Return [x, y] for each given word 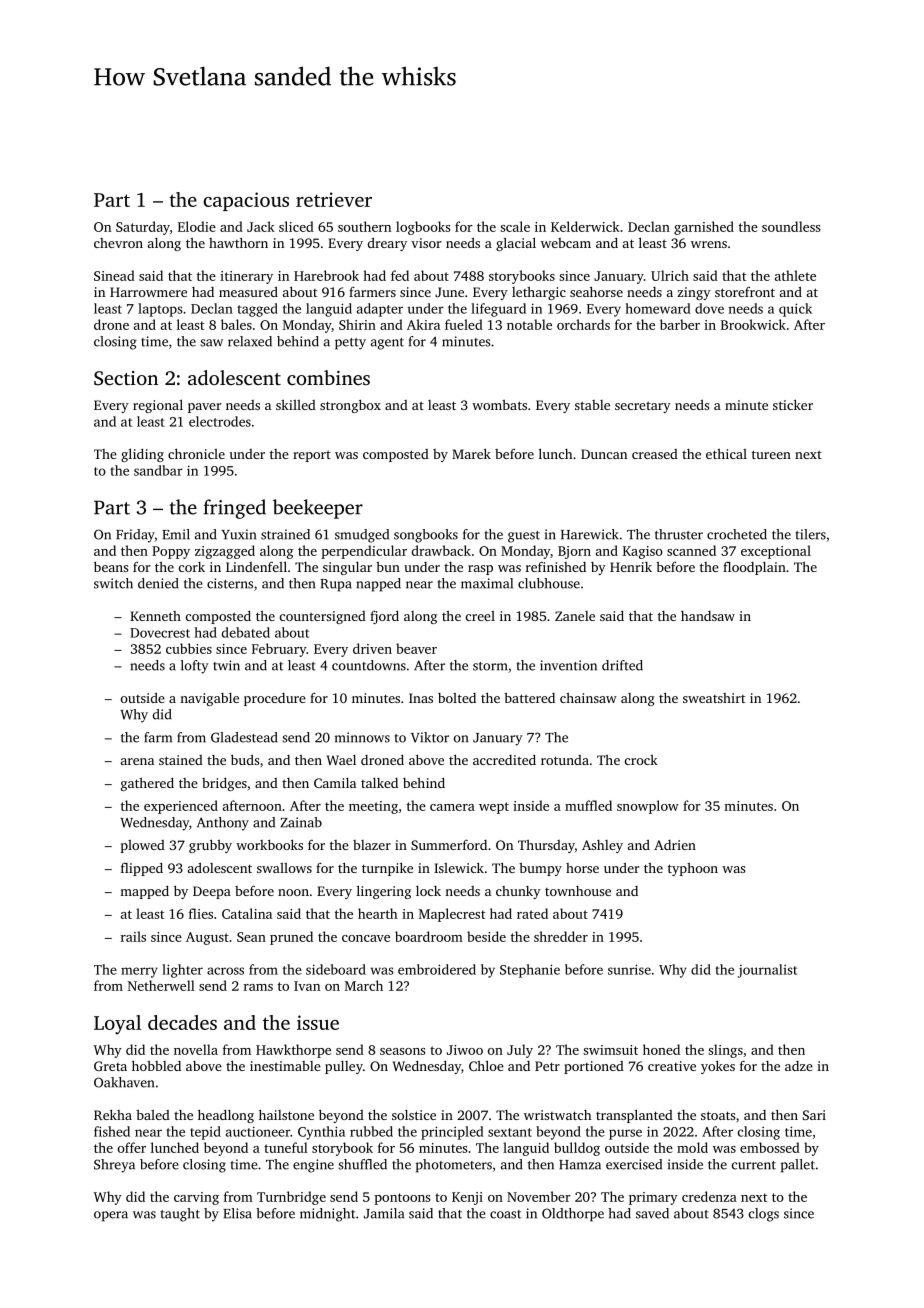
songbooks [426, 536]
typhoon [693, 869]
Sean [251, 937]
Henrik [631, 567]
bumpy [540, 869]
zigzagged [225, 552]
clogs [764, 1215]
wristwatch [557, 1115]
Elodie [197, 226]
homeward [658, 308]
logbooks [423, 228]
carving [196, 1198]
